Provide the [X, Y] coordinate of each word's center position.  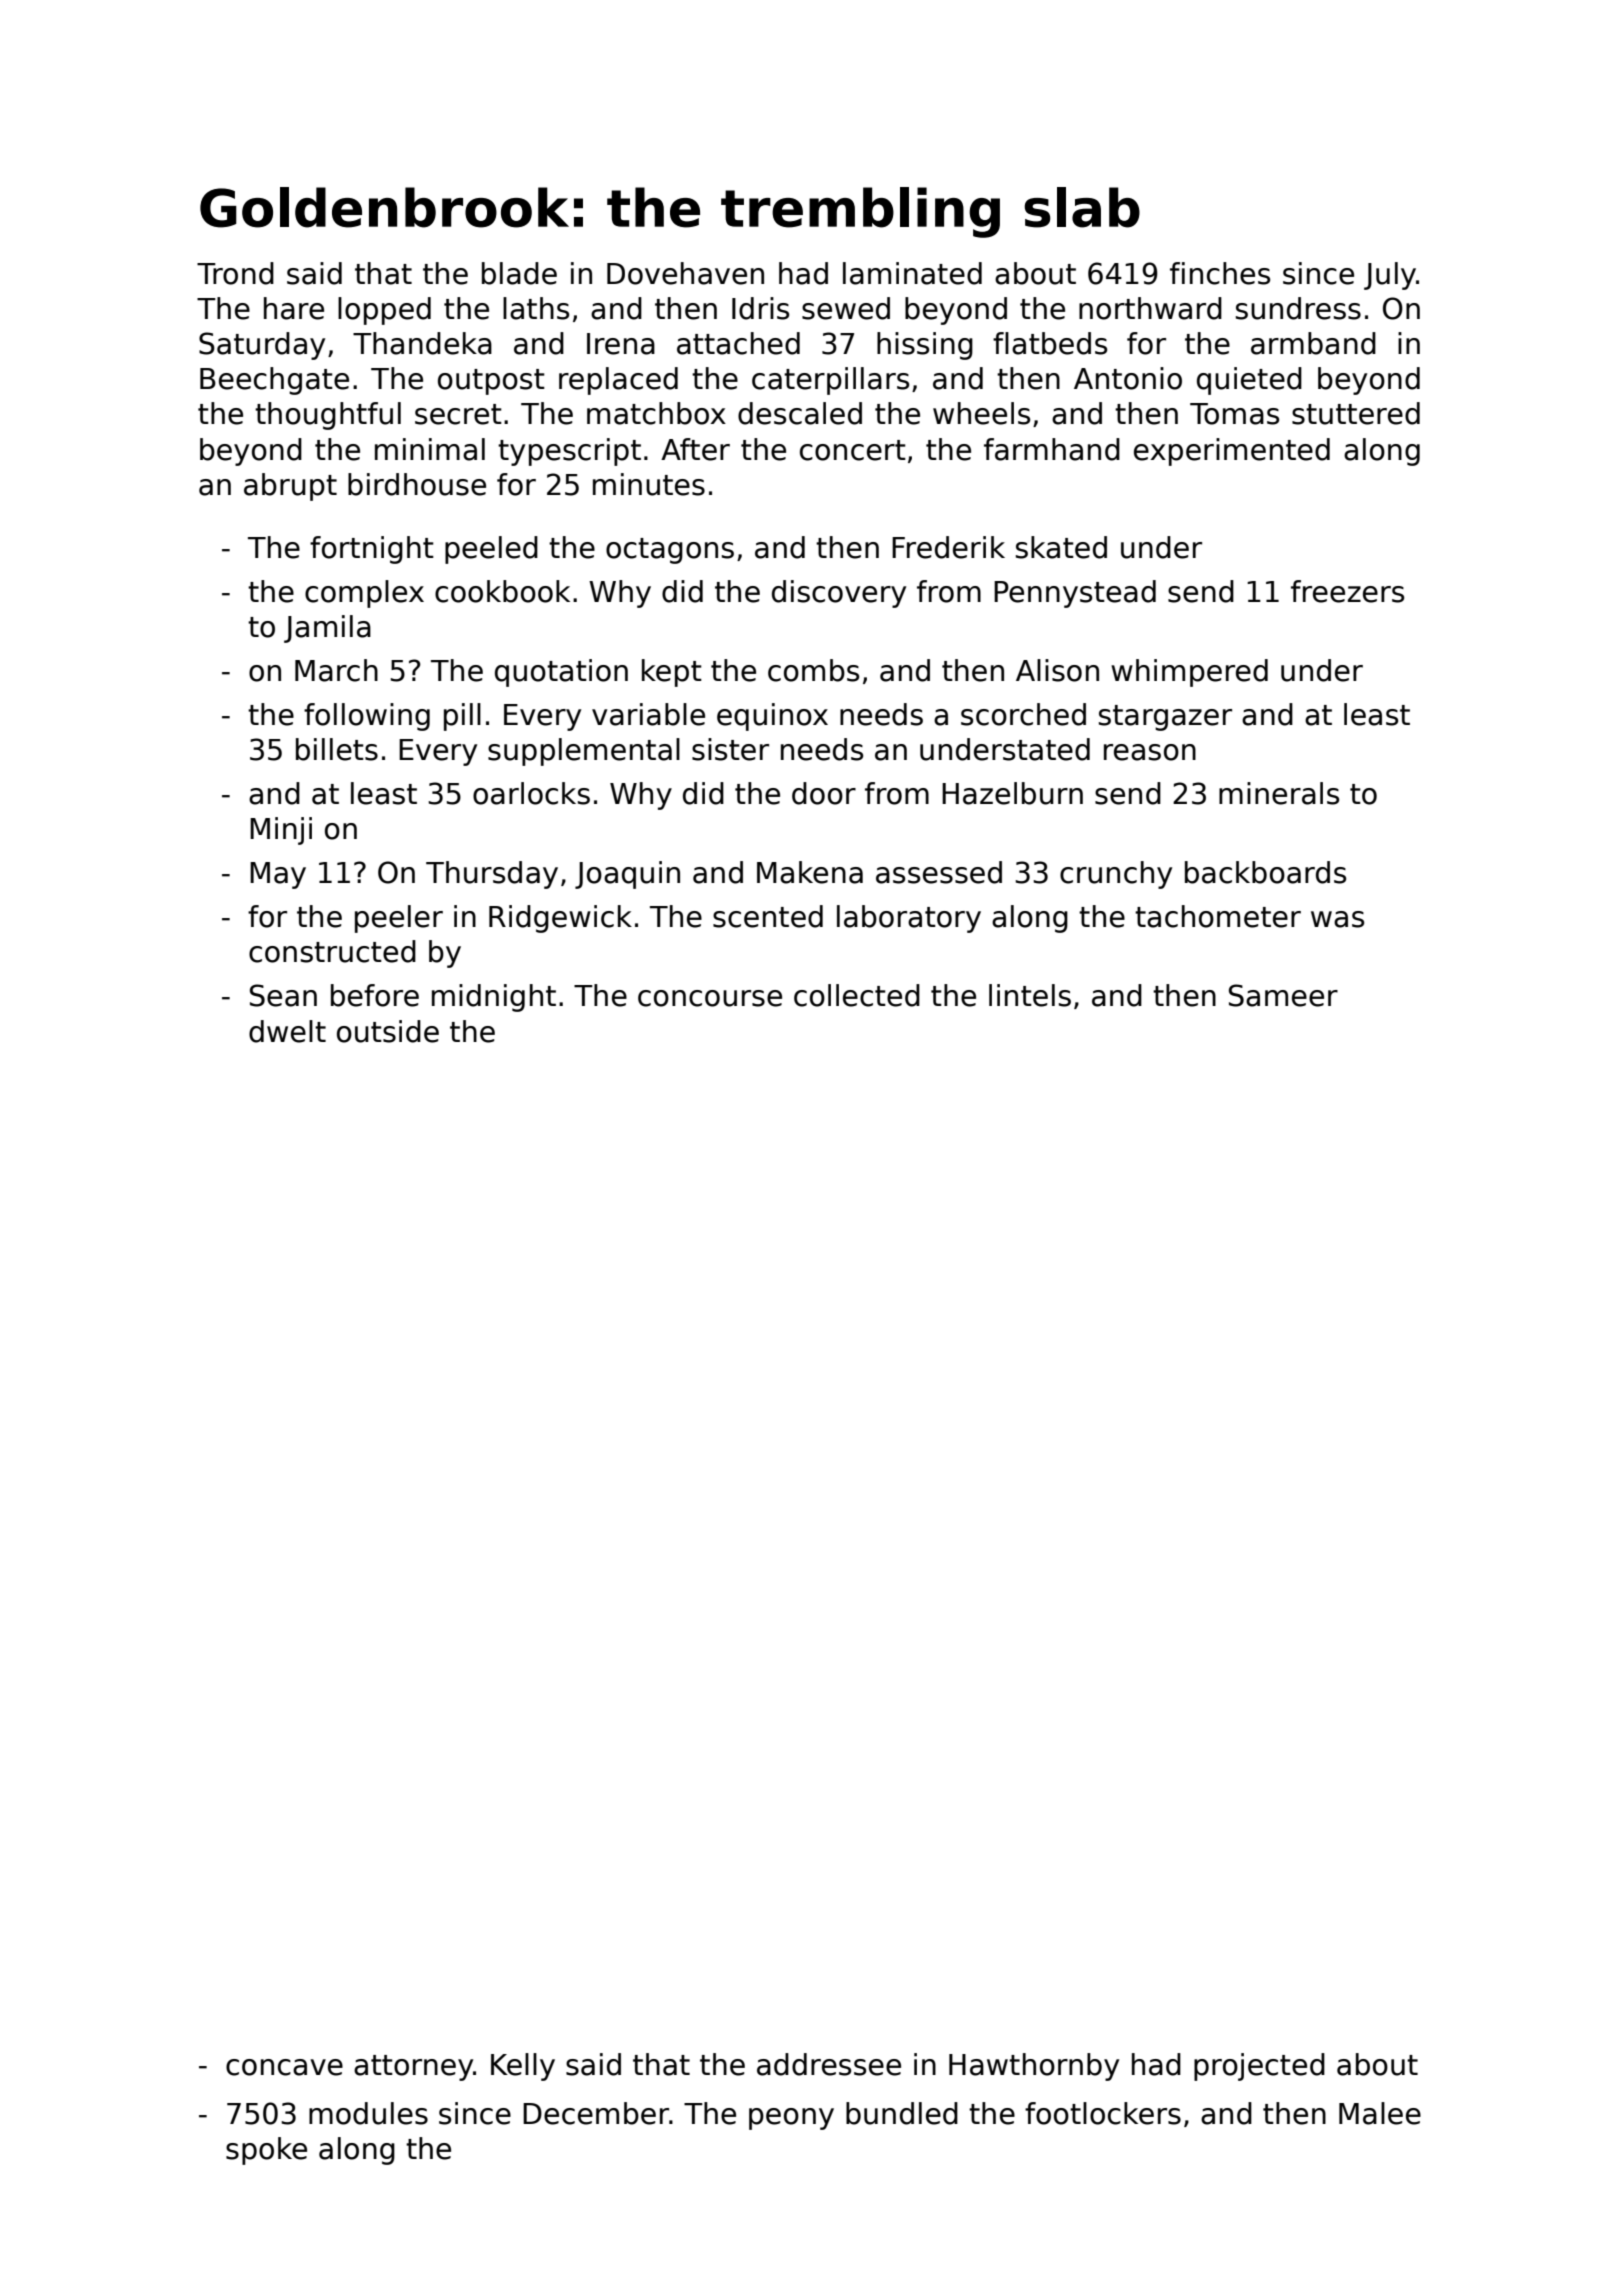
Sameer [1283, 995]
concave [284, 2067]
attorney [413, 2068]
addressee [829, 2064]
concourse [710, 998]
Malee [1380, 2113]
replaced [618, 381]
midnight [494, 998]
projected [1259, 2067]
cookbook [502, 591]
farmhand [1052, 449]
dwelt [287, 1031]
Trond [235, 273]
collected [857, 995]
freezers [1347, 591]
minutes [649, 484]
